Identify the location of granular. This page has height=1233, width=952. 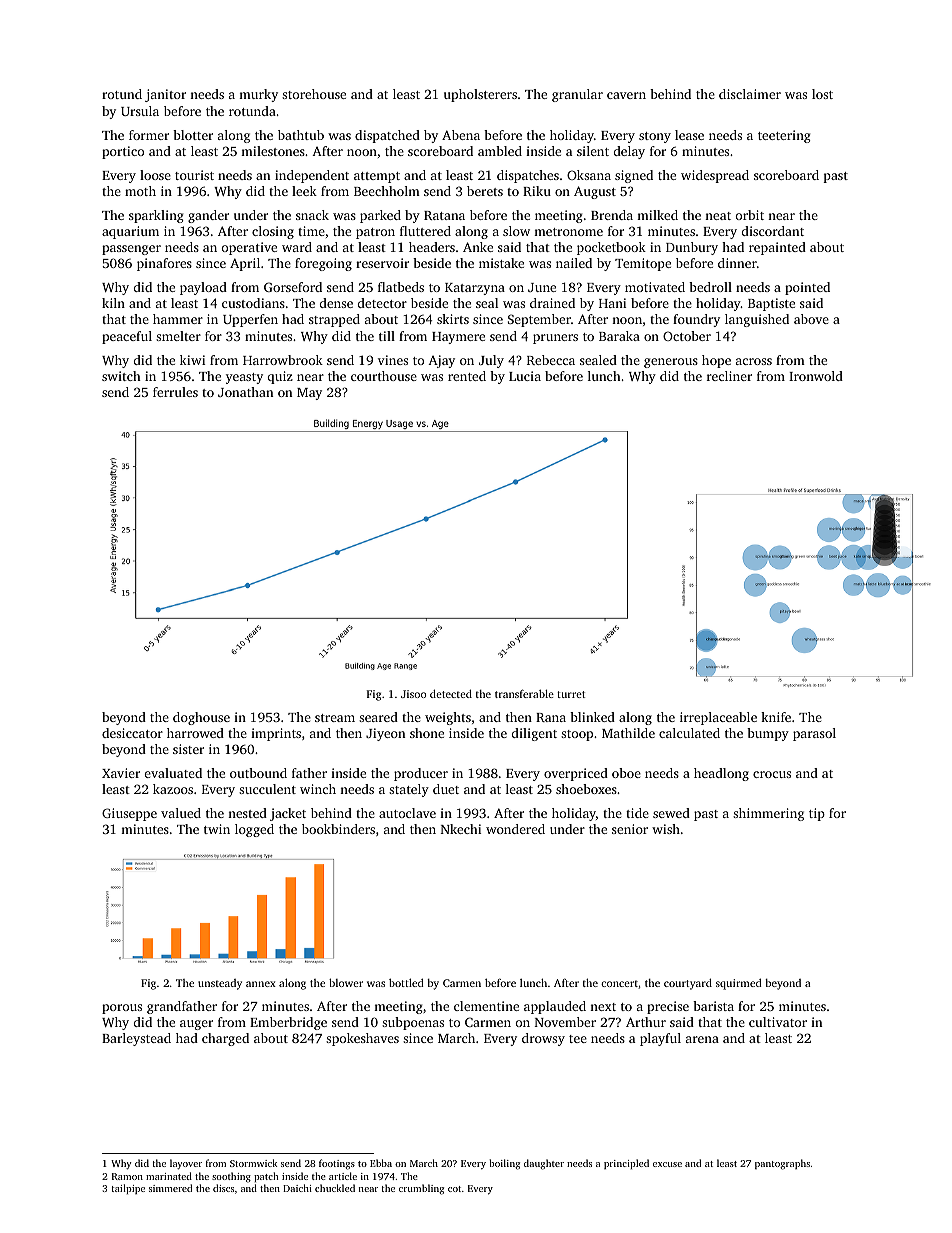
(577, 95).
